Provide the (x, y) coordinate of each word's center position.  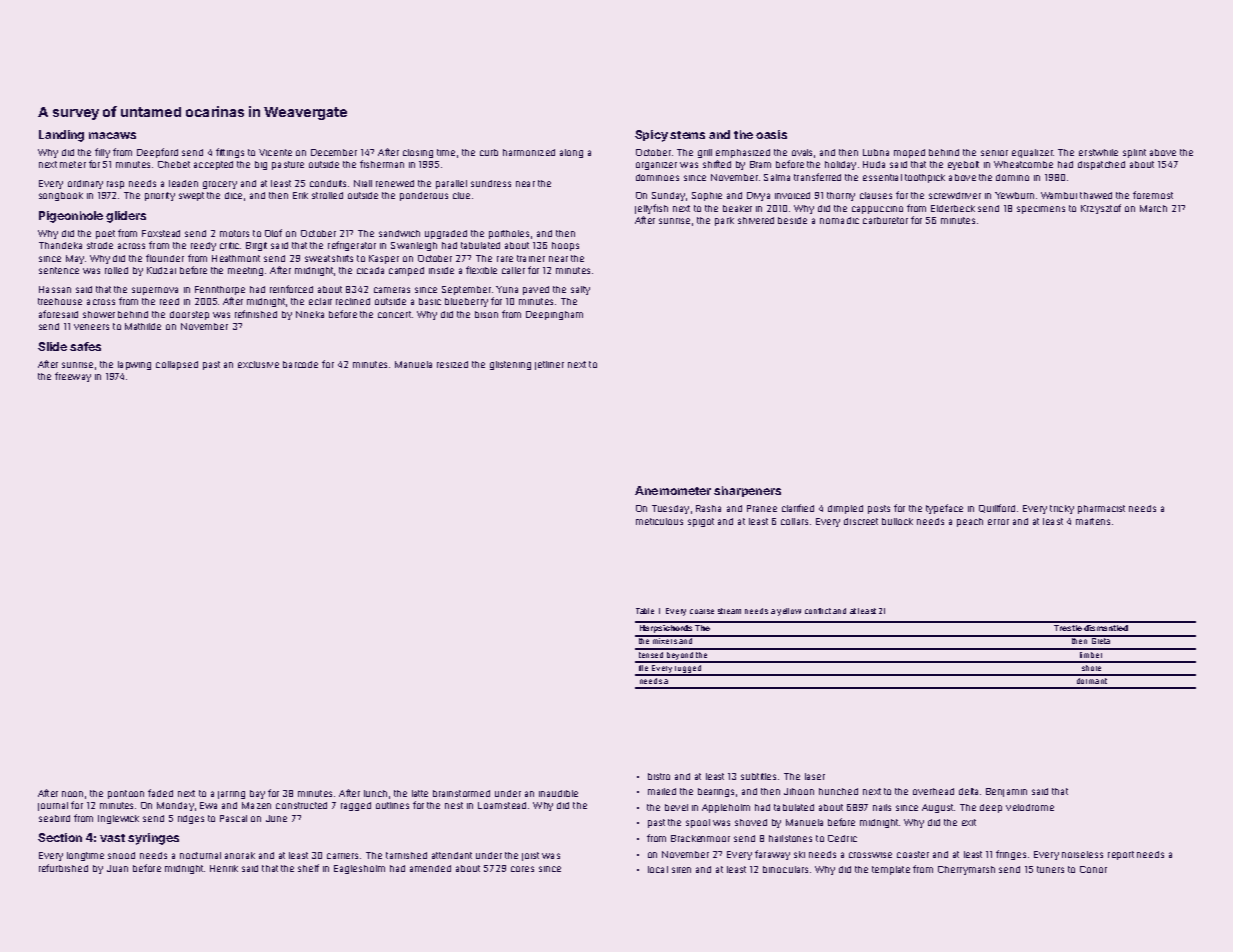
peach (970, 522)
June (276, 818)
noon (72, 794)
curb (489, 152)
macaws (112, 135)
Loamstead (502, 805)
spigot (701, 522)
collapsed (177, 365)
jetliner (549, 365)
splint (1134, 153)
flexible (481, 270)
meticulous (659, 521)
